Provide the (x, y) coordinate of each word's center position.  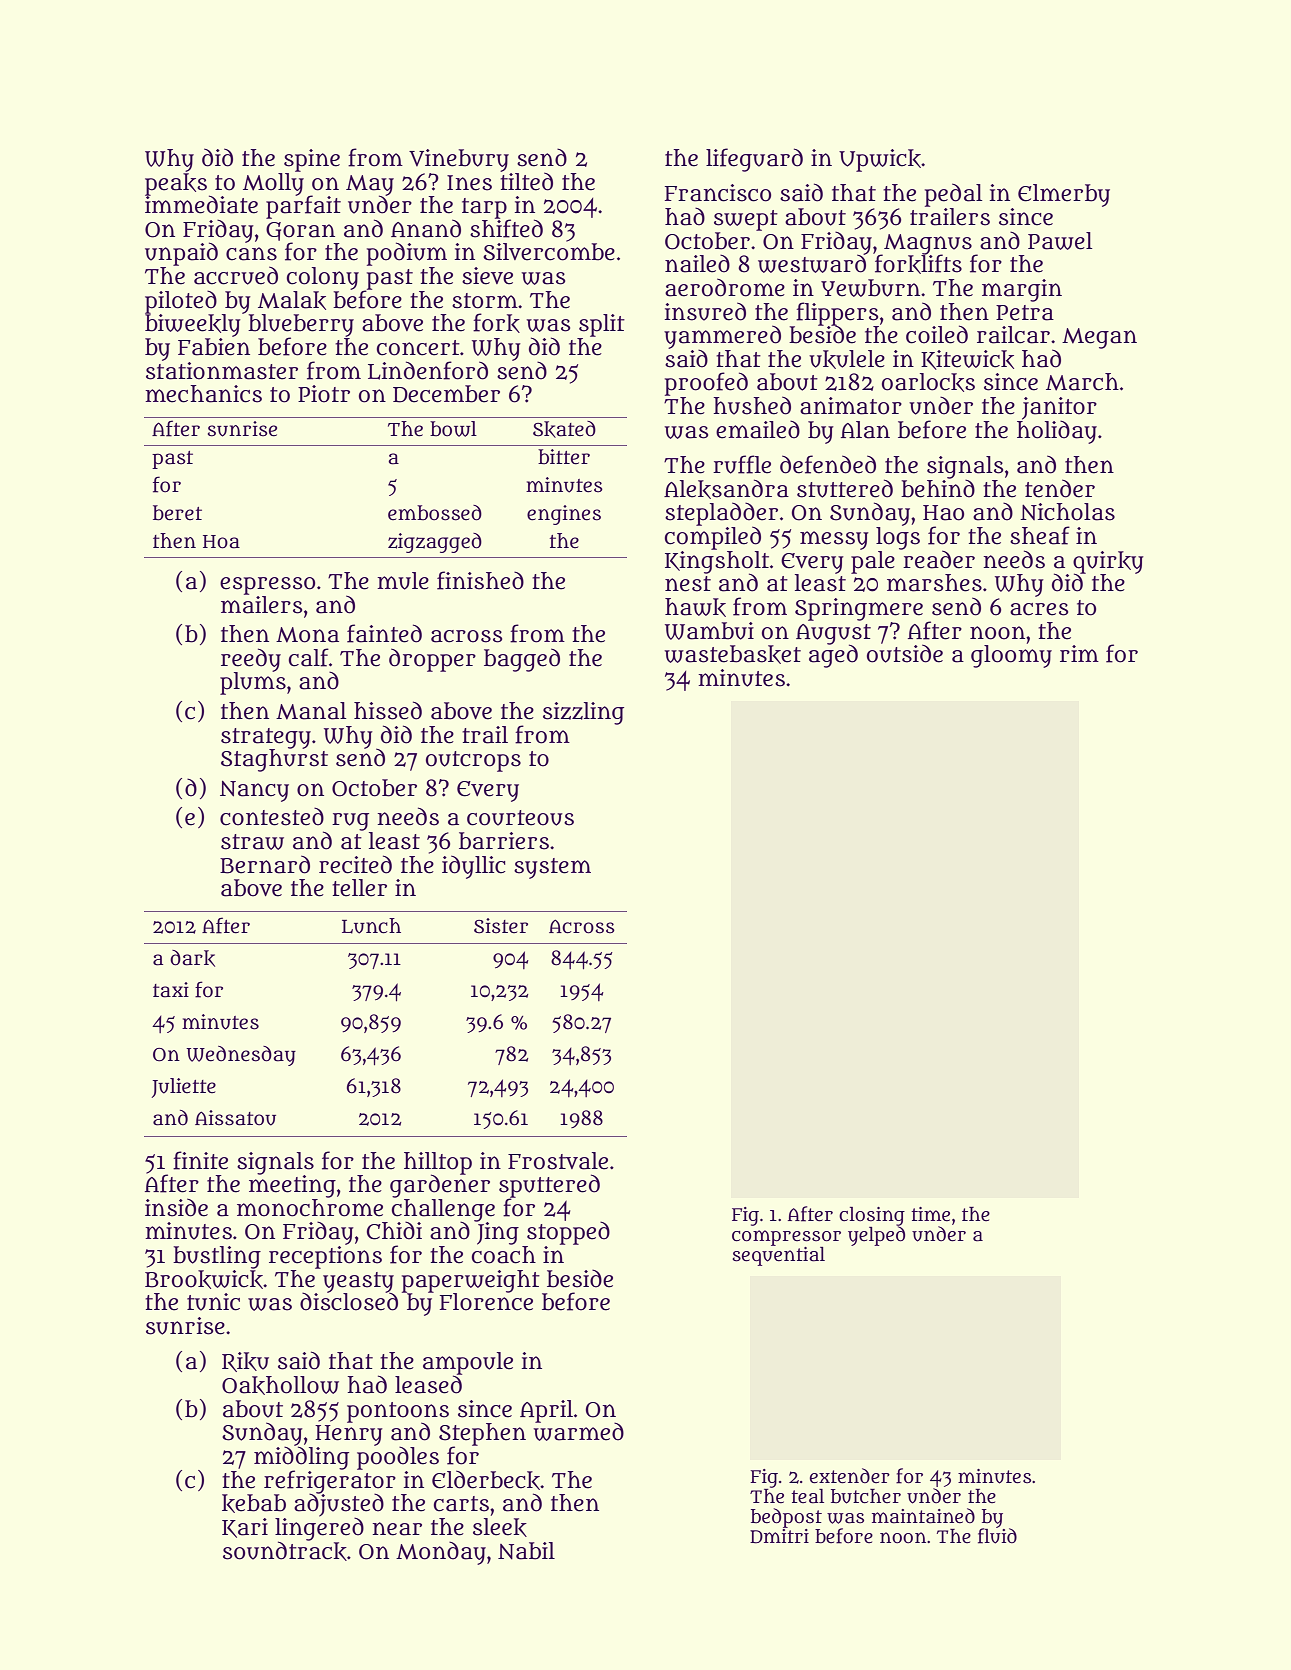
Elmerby (1064, 195)
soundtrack (285, 1551)
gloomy (1011, 656)
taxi (171, 990)
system (552, 868)
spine (312, 160)
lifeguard (754, 160)
